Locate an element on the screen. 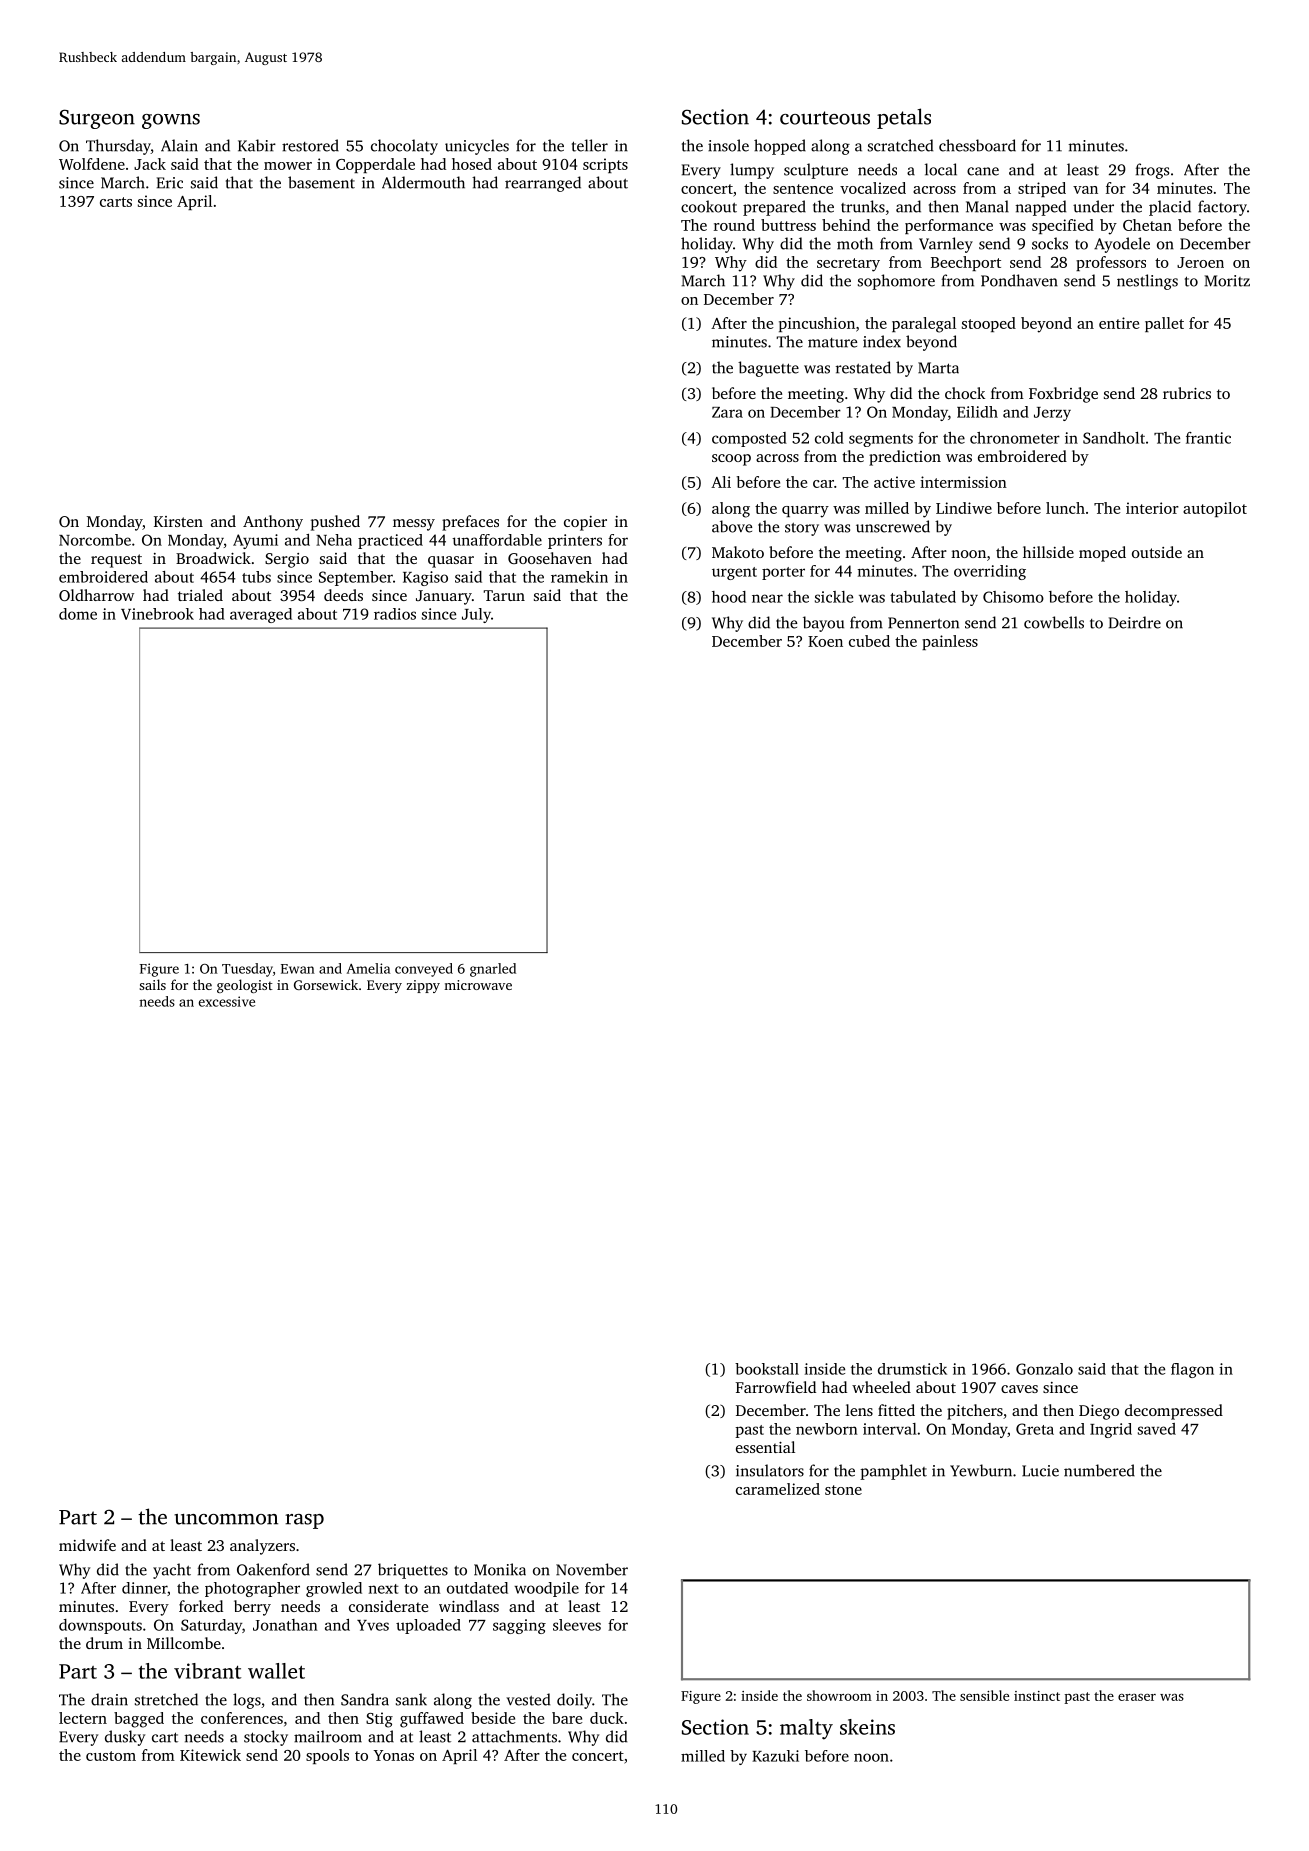 Image resolution: width=1309 pixels, height=1851 pixels. doily is located at coordinates (574, 1701).
